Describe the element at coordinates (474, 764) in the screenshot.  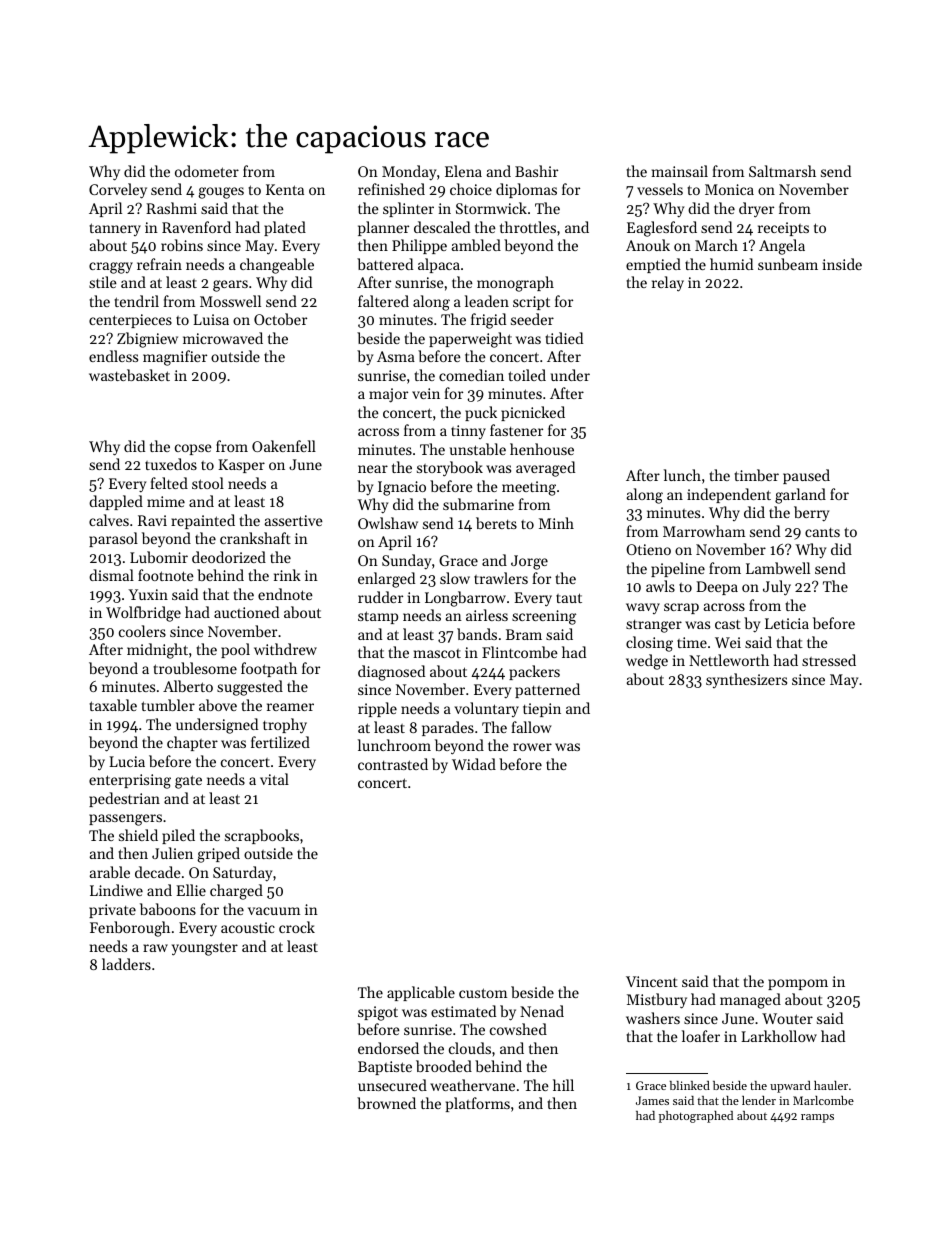
I see `Widad` at that location.
